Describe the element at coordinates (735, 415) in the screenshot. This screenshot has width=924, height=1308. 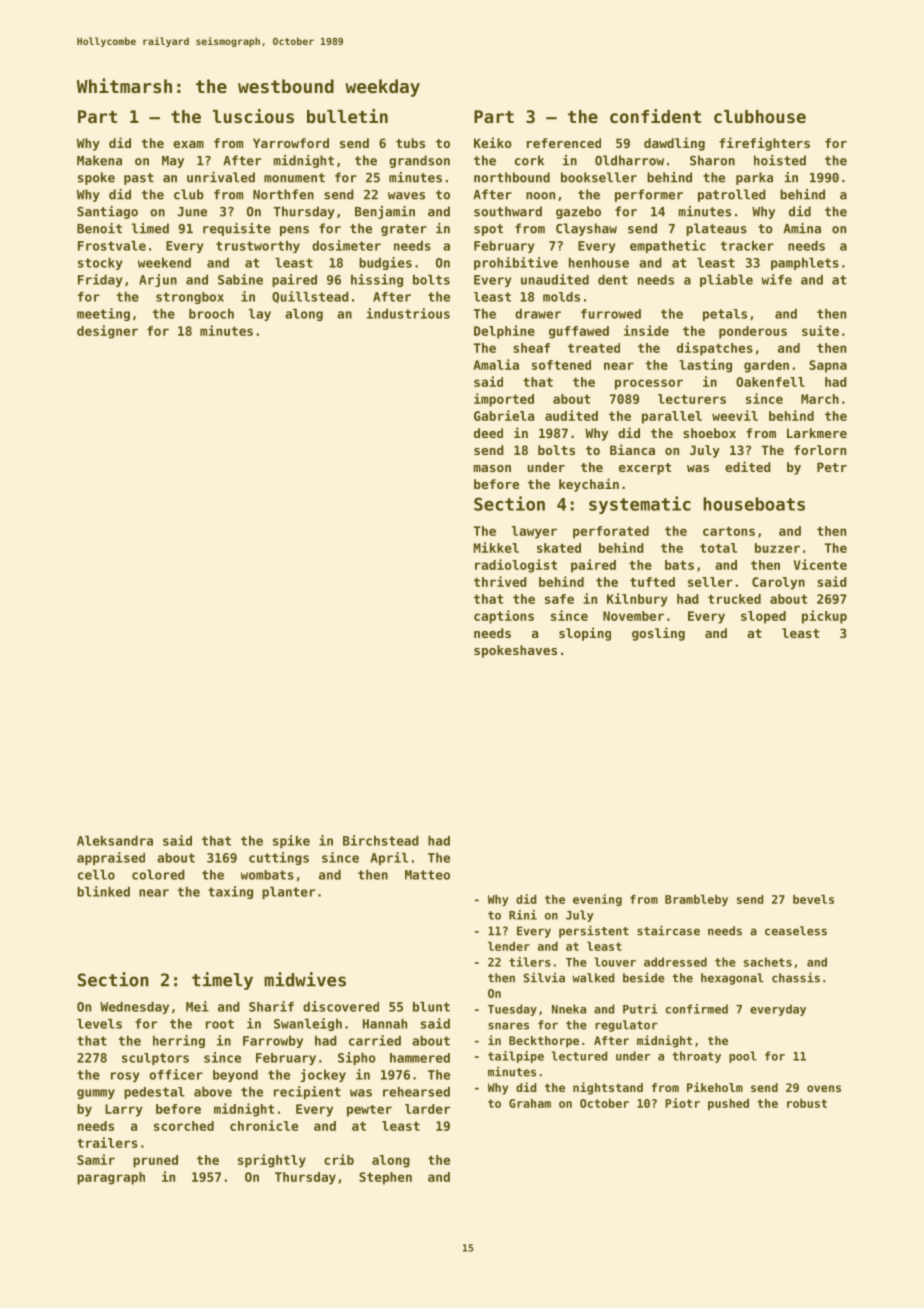
I see `weevil` at that location.
